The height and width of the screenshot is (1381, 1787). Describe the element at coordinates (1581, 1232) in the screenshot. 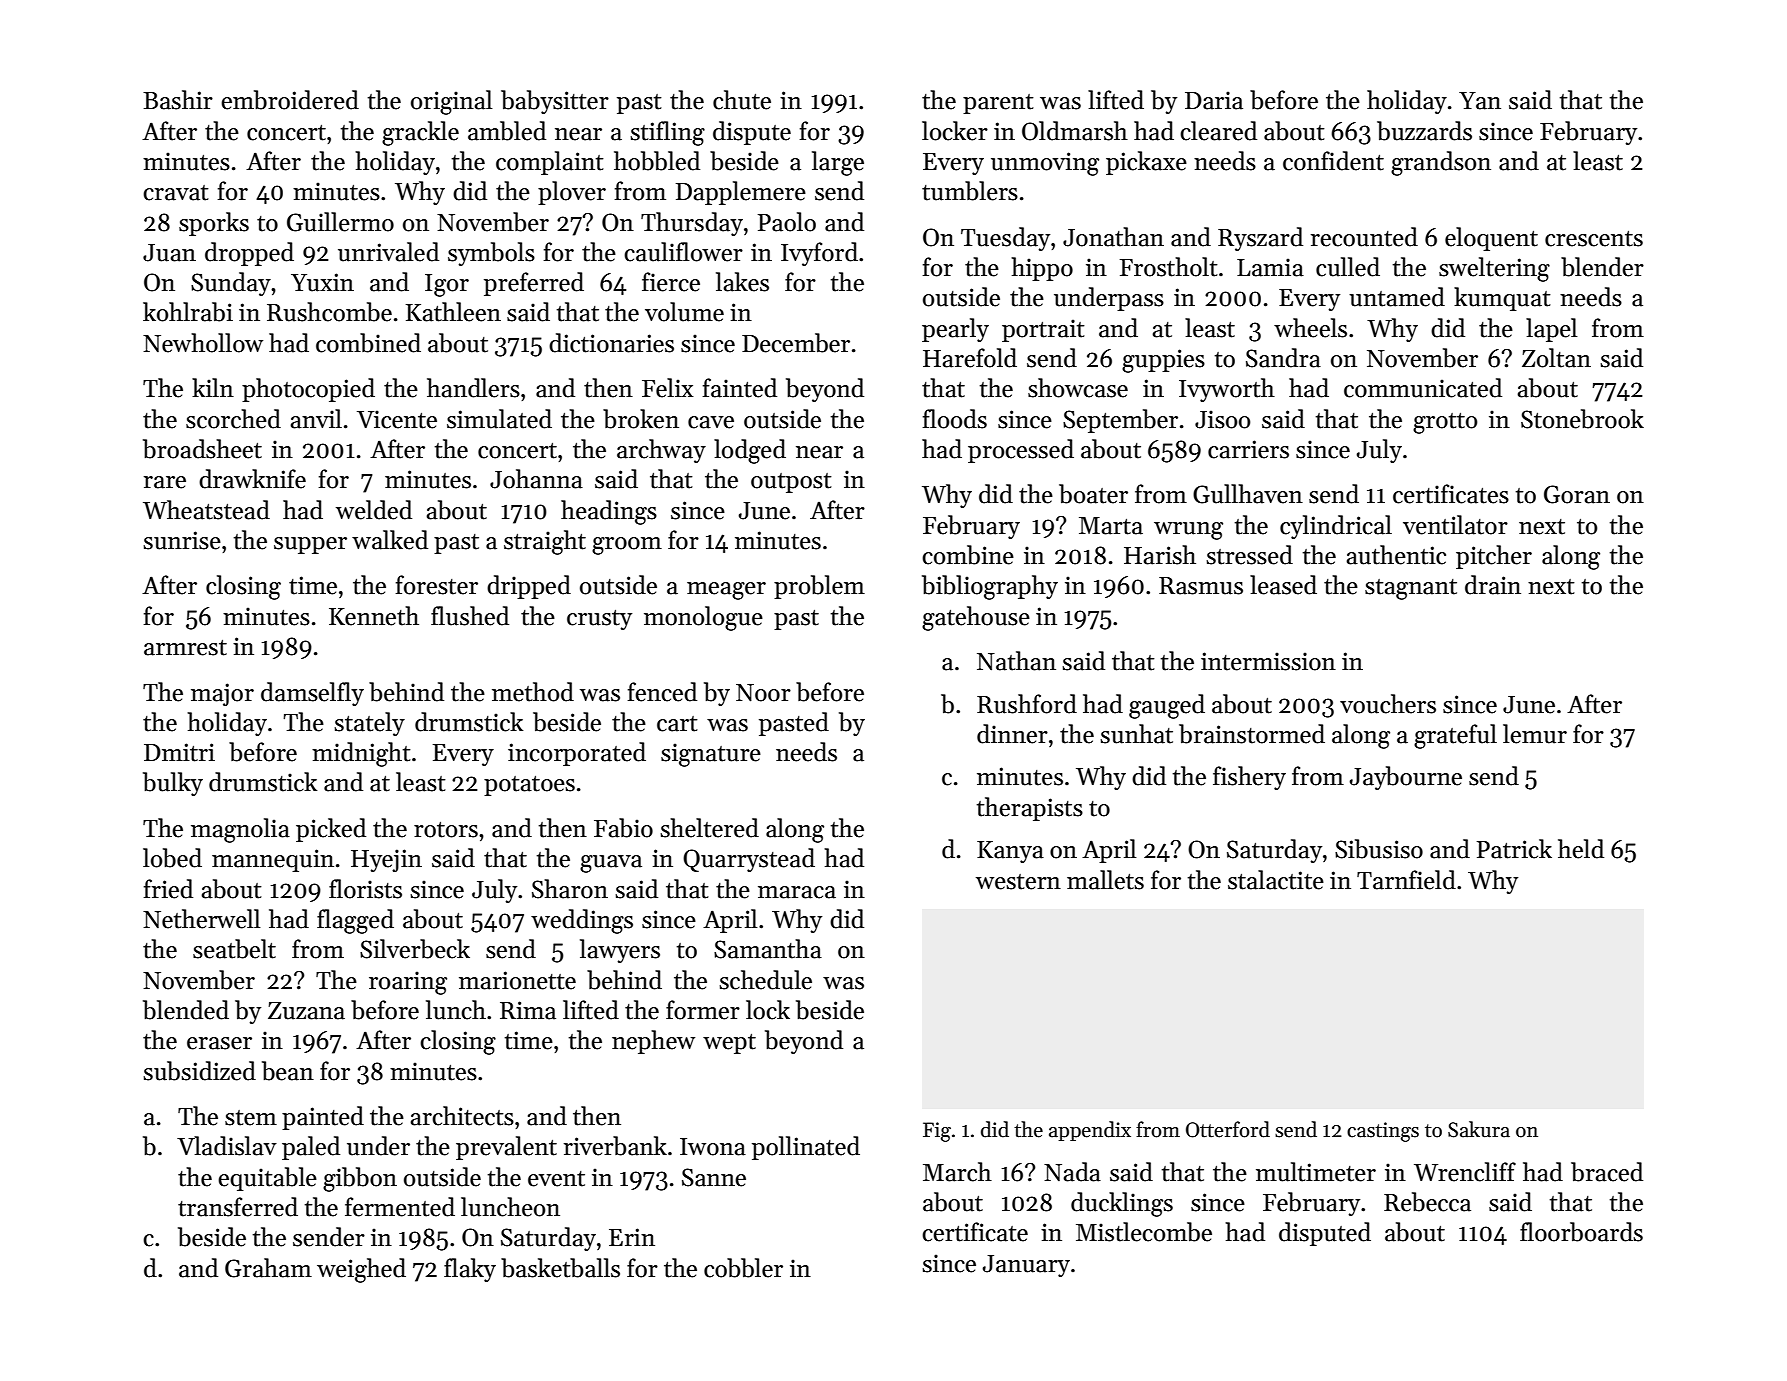

I see `floorboards` at that location.
